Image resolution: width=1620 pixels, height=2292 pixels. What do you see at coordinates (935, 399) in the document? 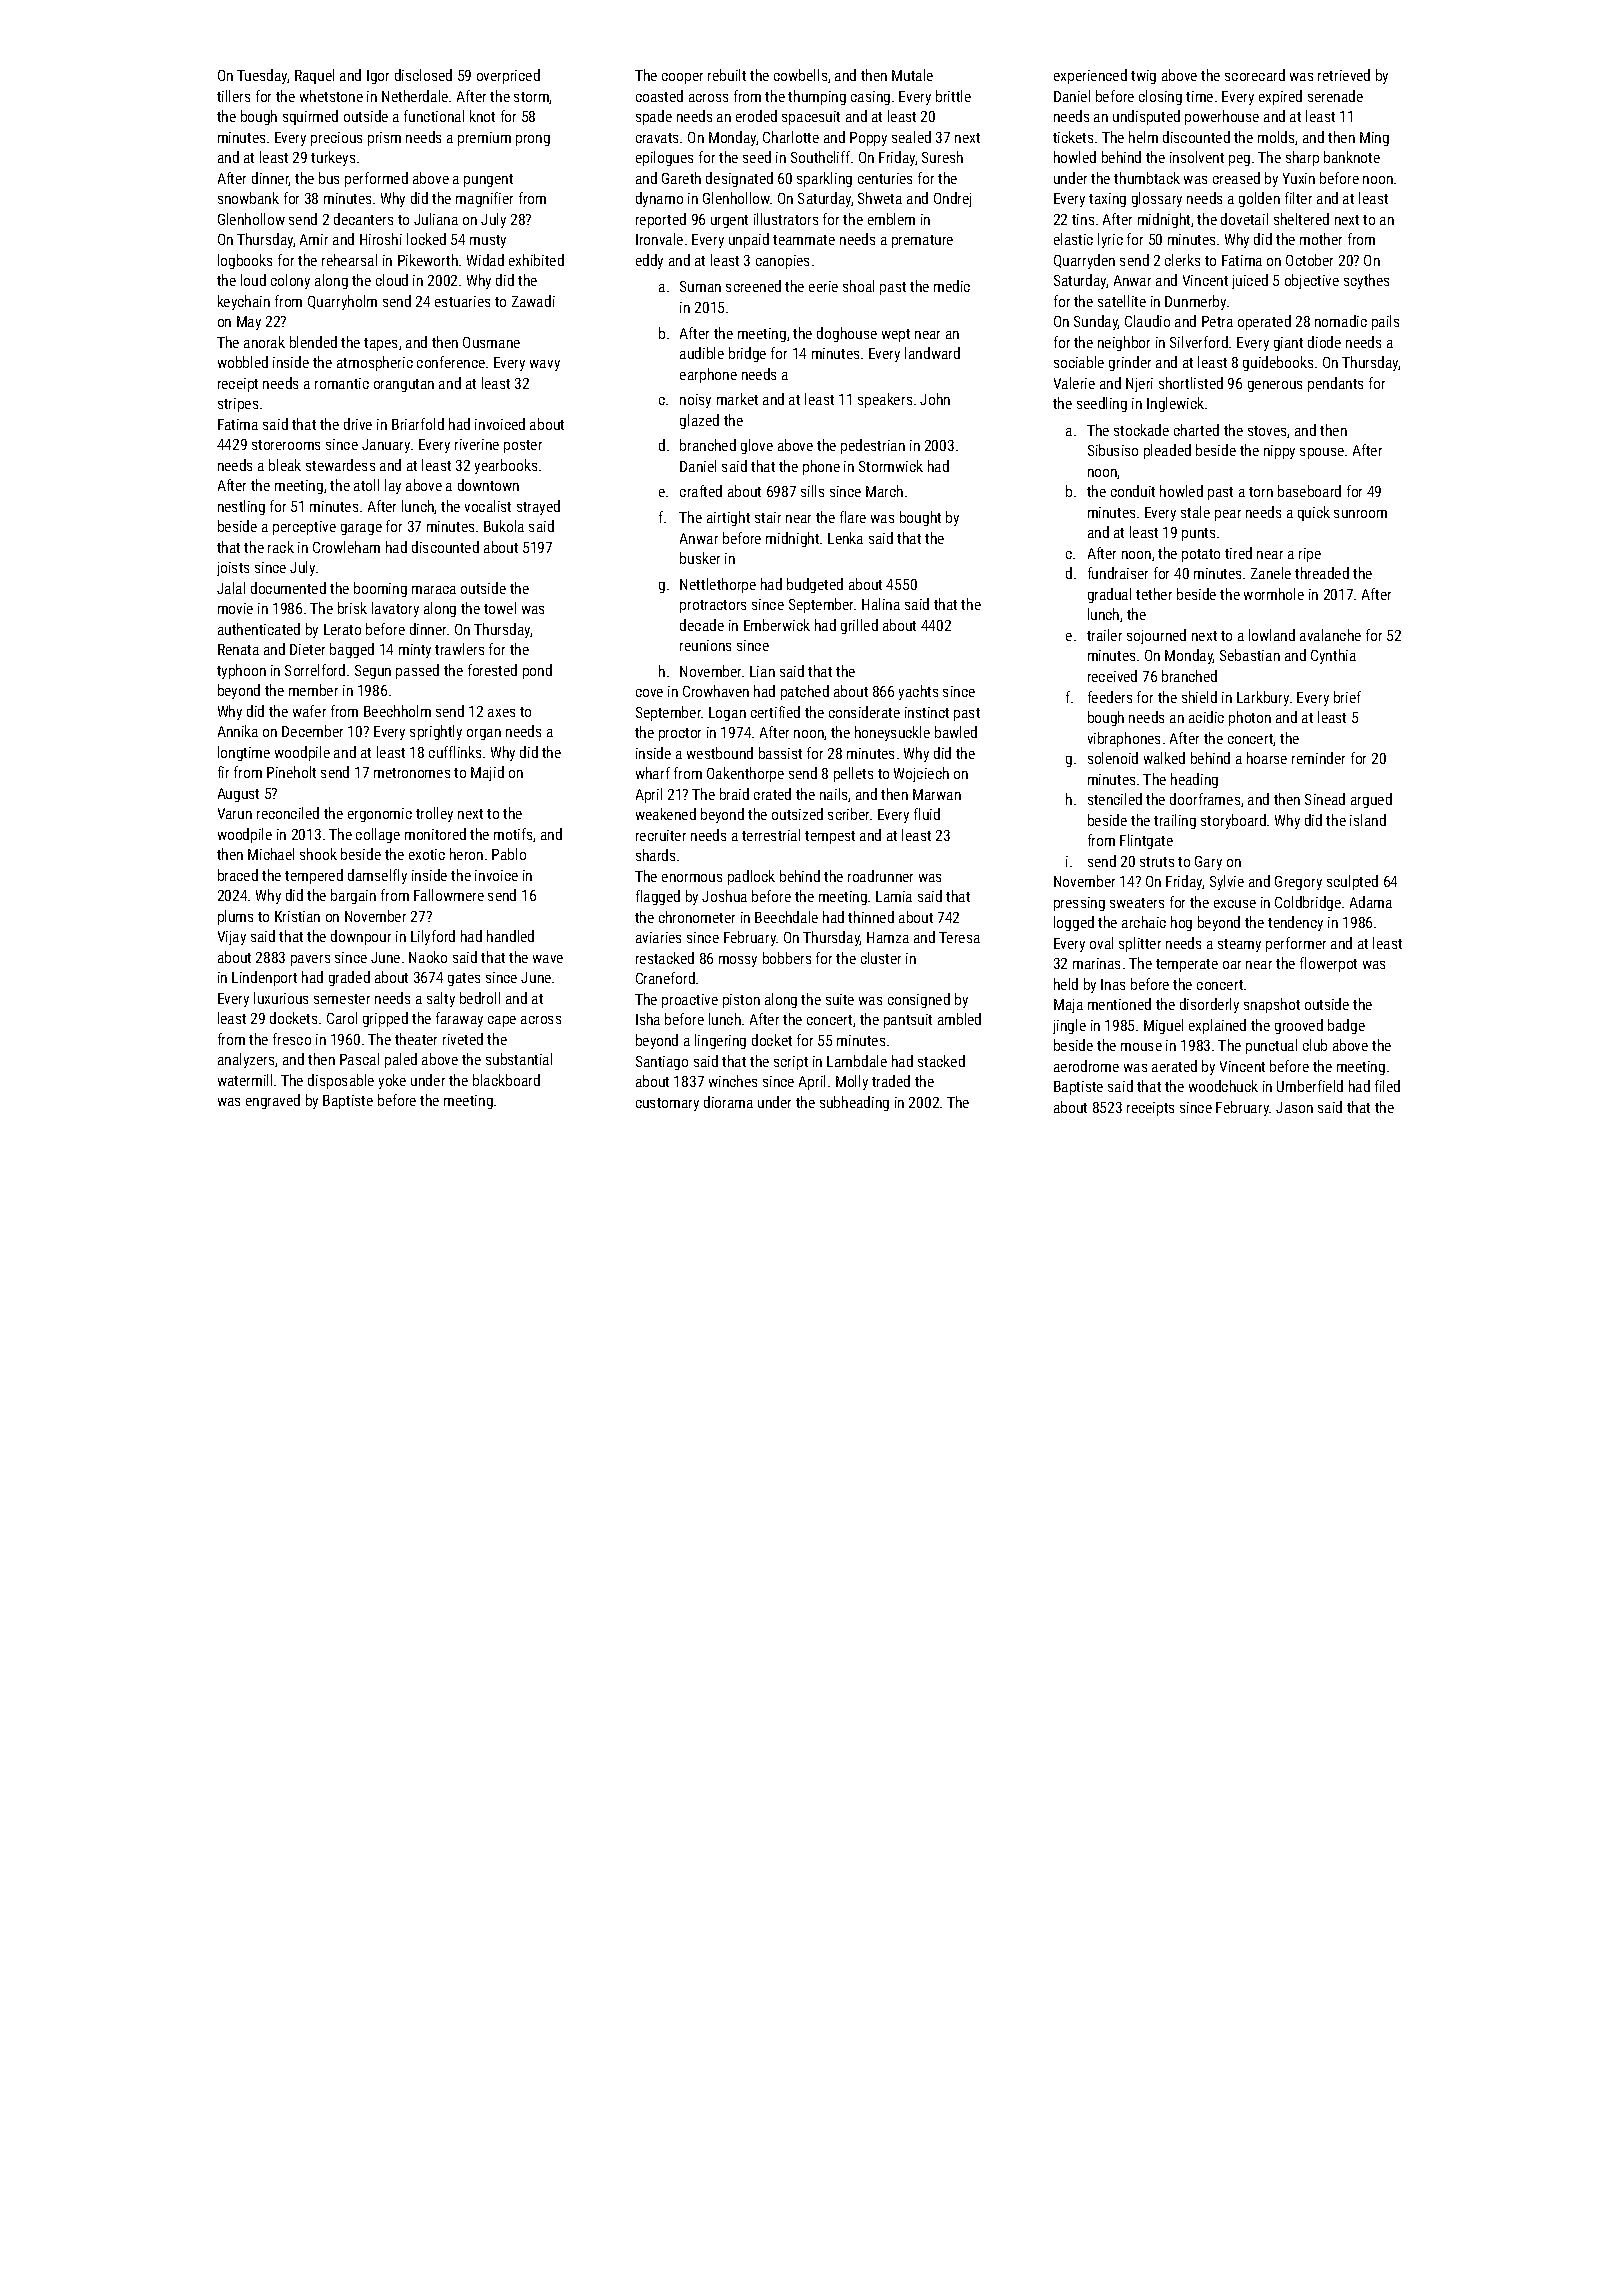
I see `John` at bounding box center [935, 399].
